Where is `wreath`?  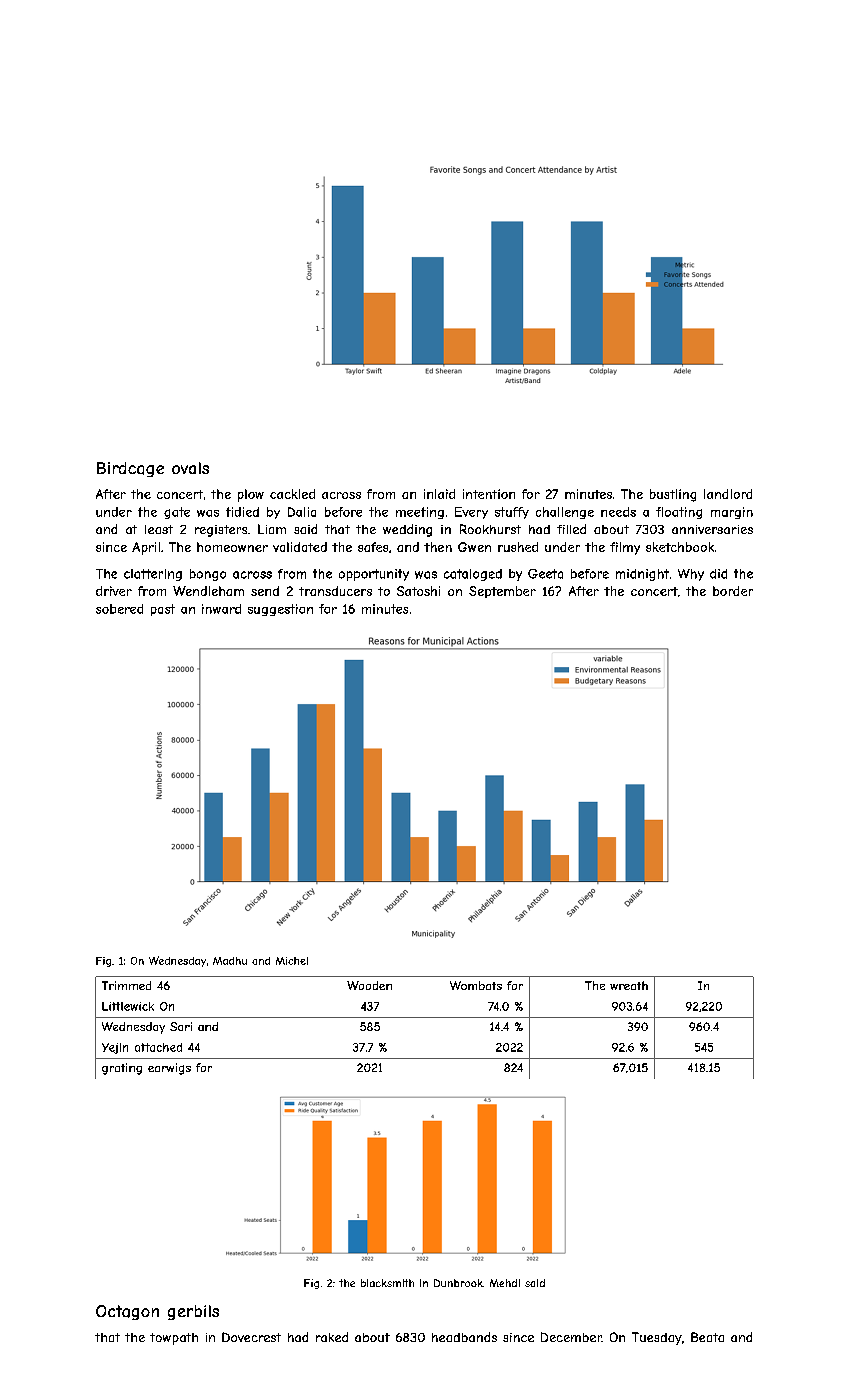 wreath is located at coordinates (629, 985).
